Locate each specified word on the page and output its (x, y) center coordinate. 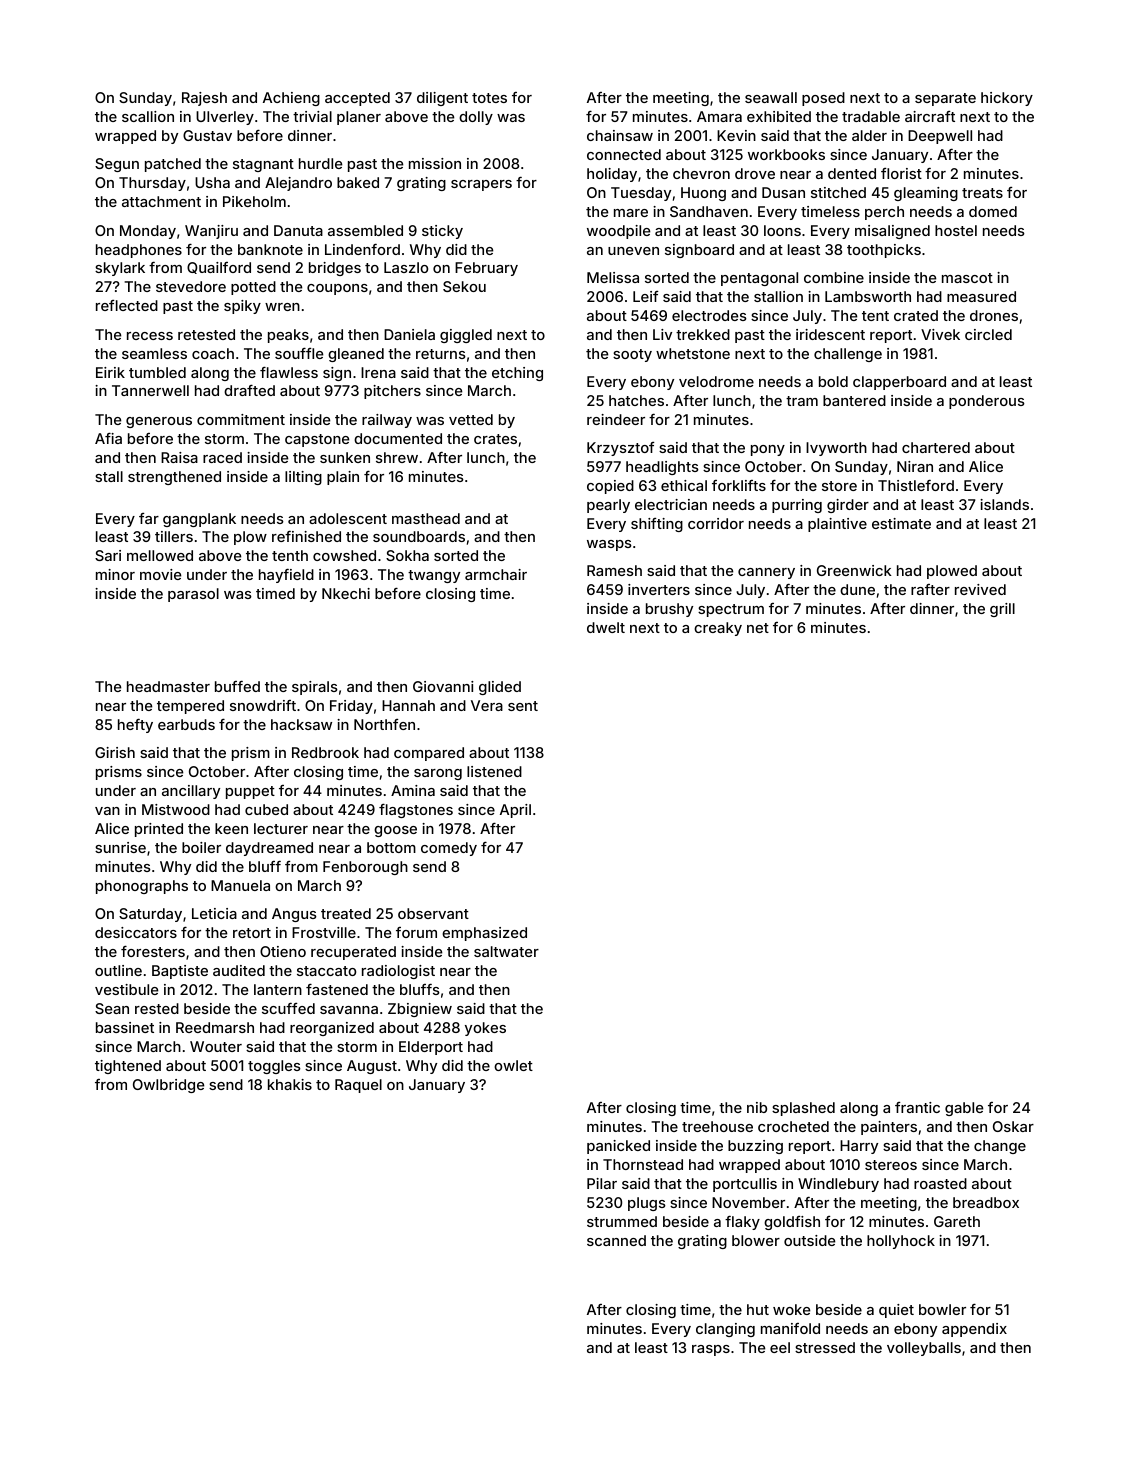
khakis (290, 1084)
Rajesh (204, 99)
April (515, 811)
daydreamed (269, 849)
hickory (1007, 99)
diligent (442, 99)
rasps (711, 1350)
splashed (803, 1109)
